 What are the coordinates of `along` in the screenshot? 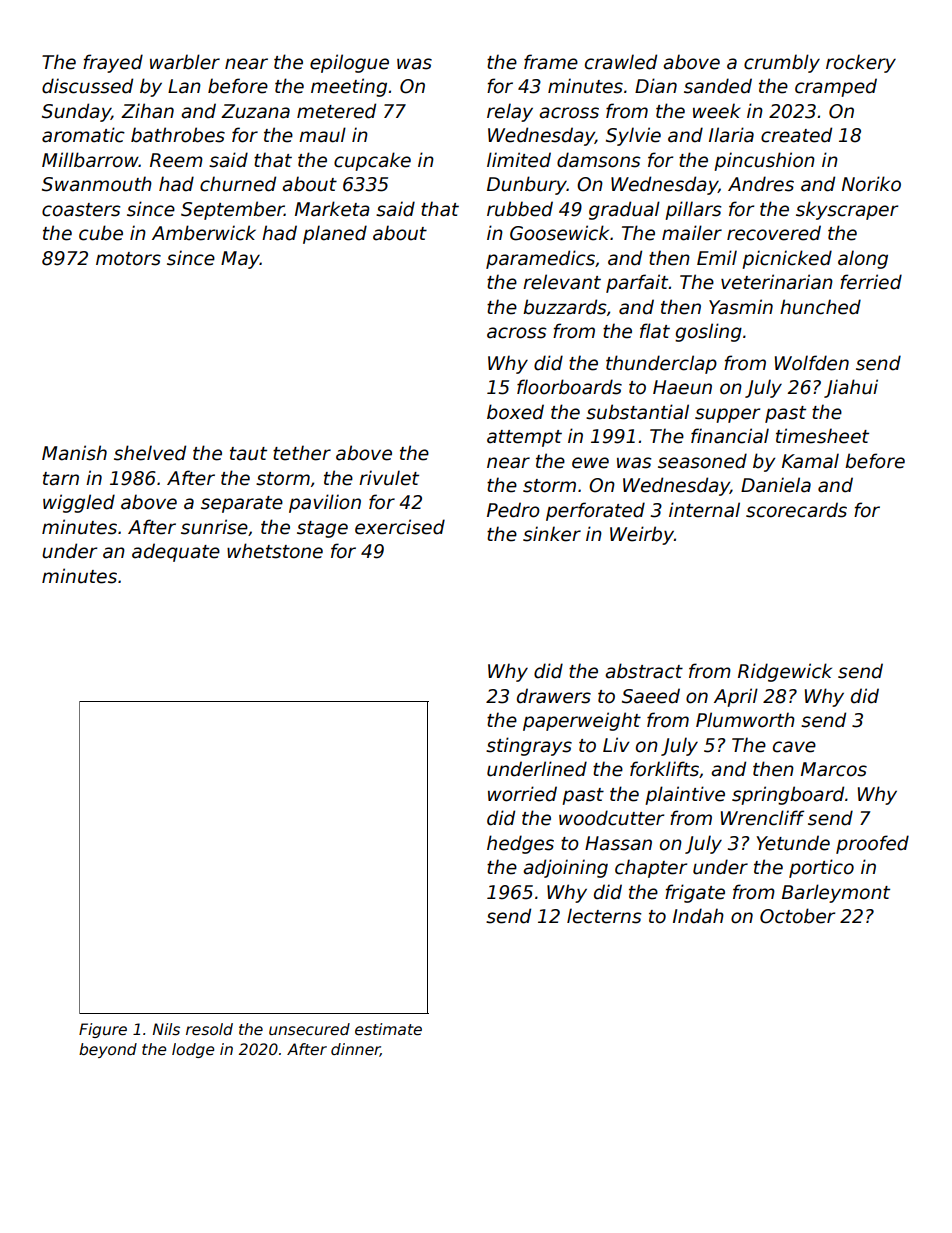 It's located at (863, 259).
